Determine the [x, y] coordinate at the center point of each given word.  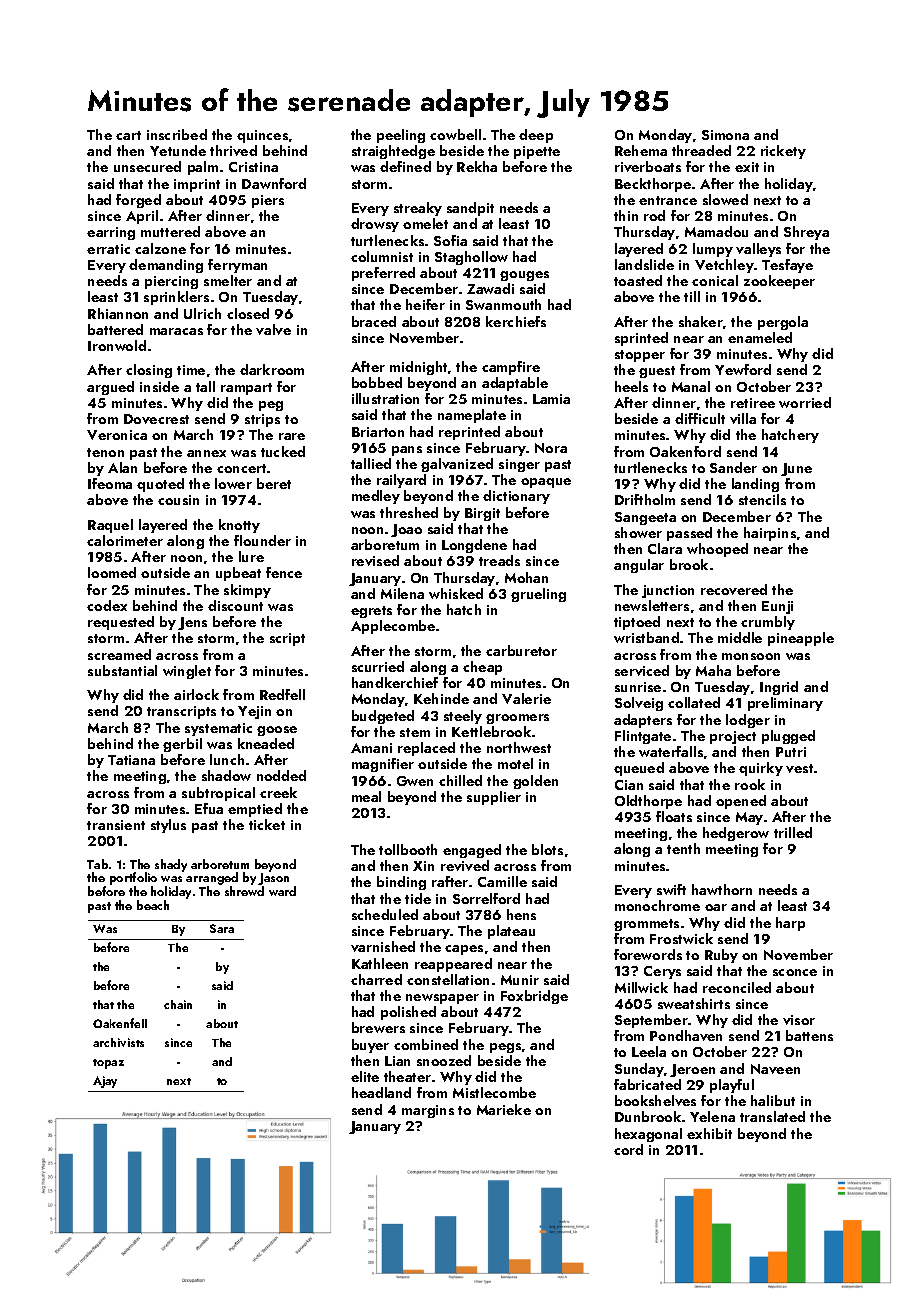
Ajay [105, 1082]
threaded [701, 150]
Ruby [721, 956]
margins [428, 1111]
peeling [401, 136]
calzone [160, 248]
